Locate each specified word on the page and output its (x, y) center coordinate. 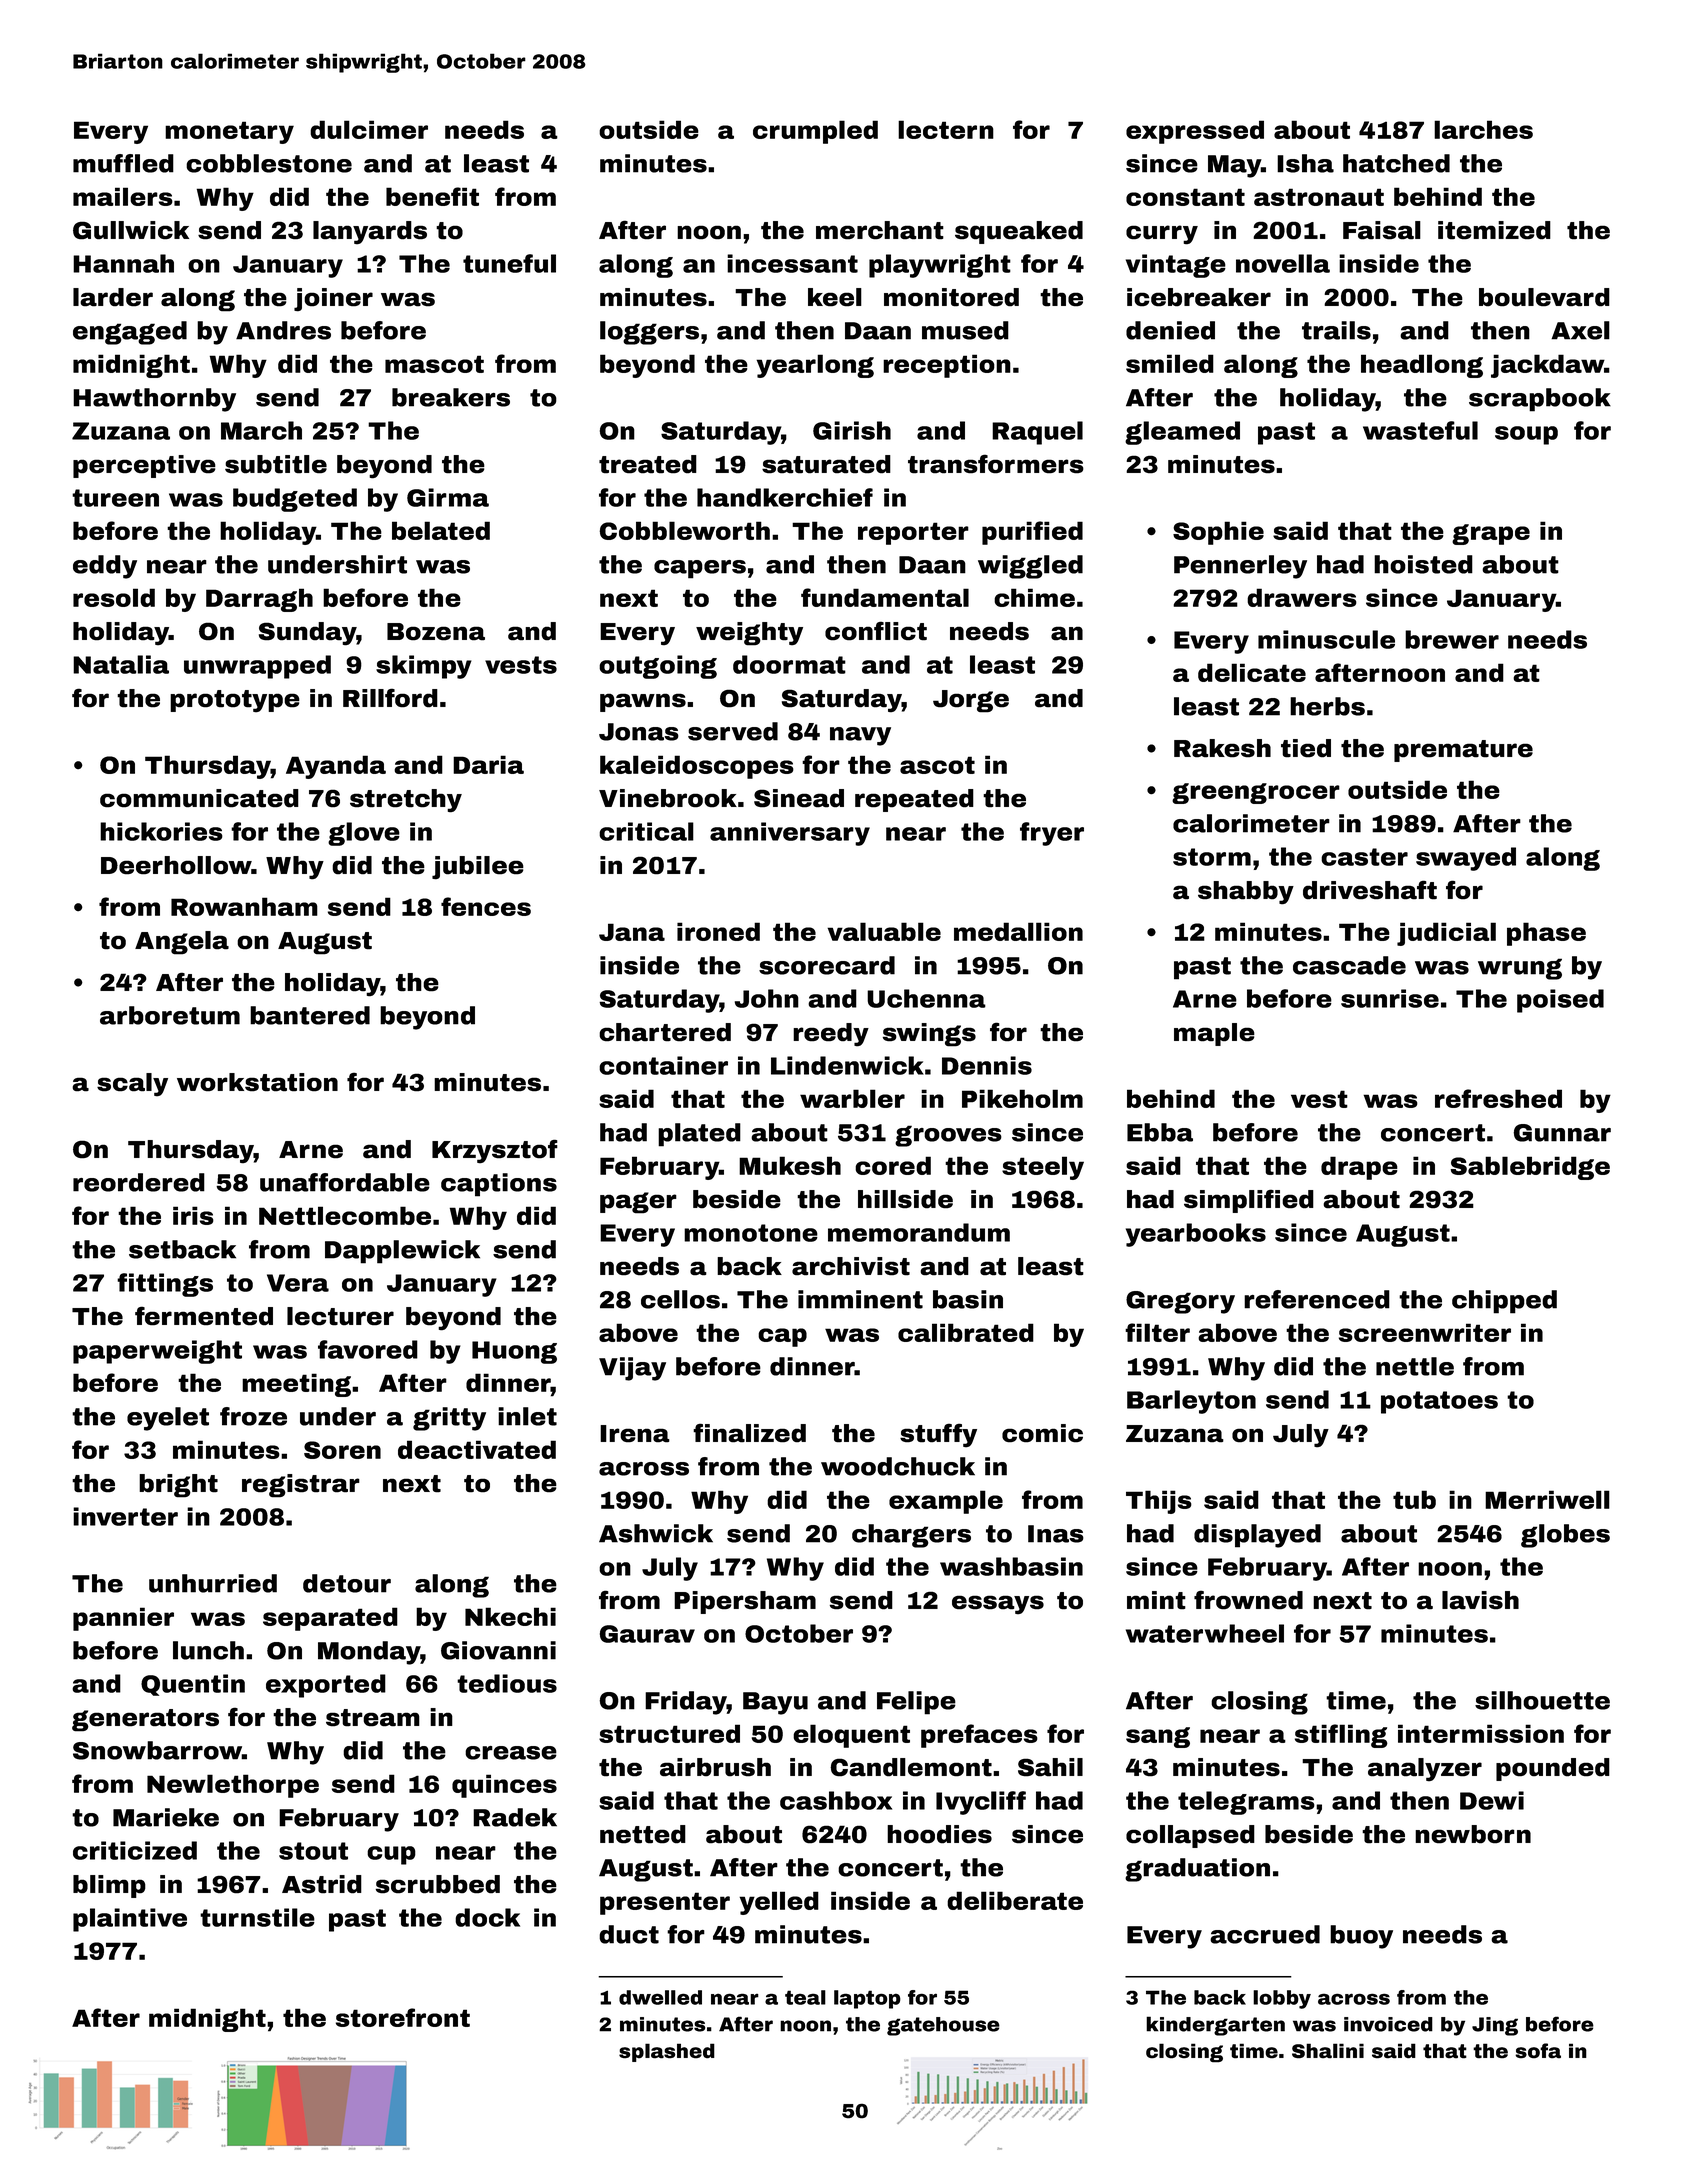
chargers (911, 1536)
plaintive (130, 1920)
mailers (123, 196)
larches (1483, 129)
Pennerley (1240, 567)
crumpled (815, 132)
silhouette (1542, 1700)
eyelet (168, 1419)
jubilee (478, 868)
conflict (876, 631)
